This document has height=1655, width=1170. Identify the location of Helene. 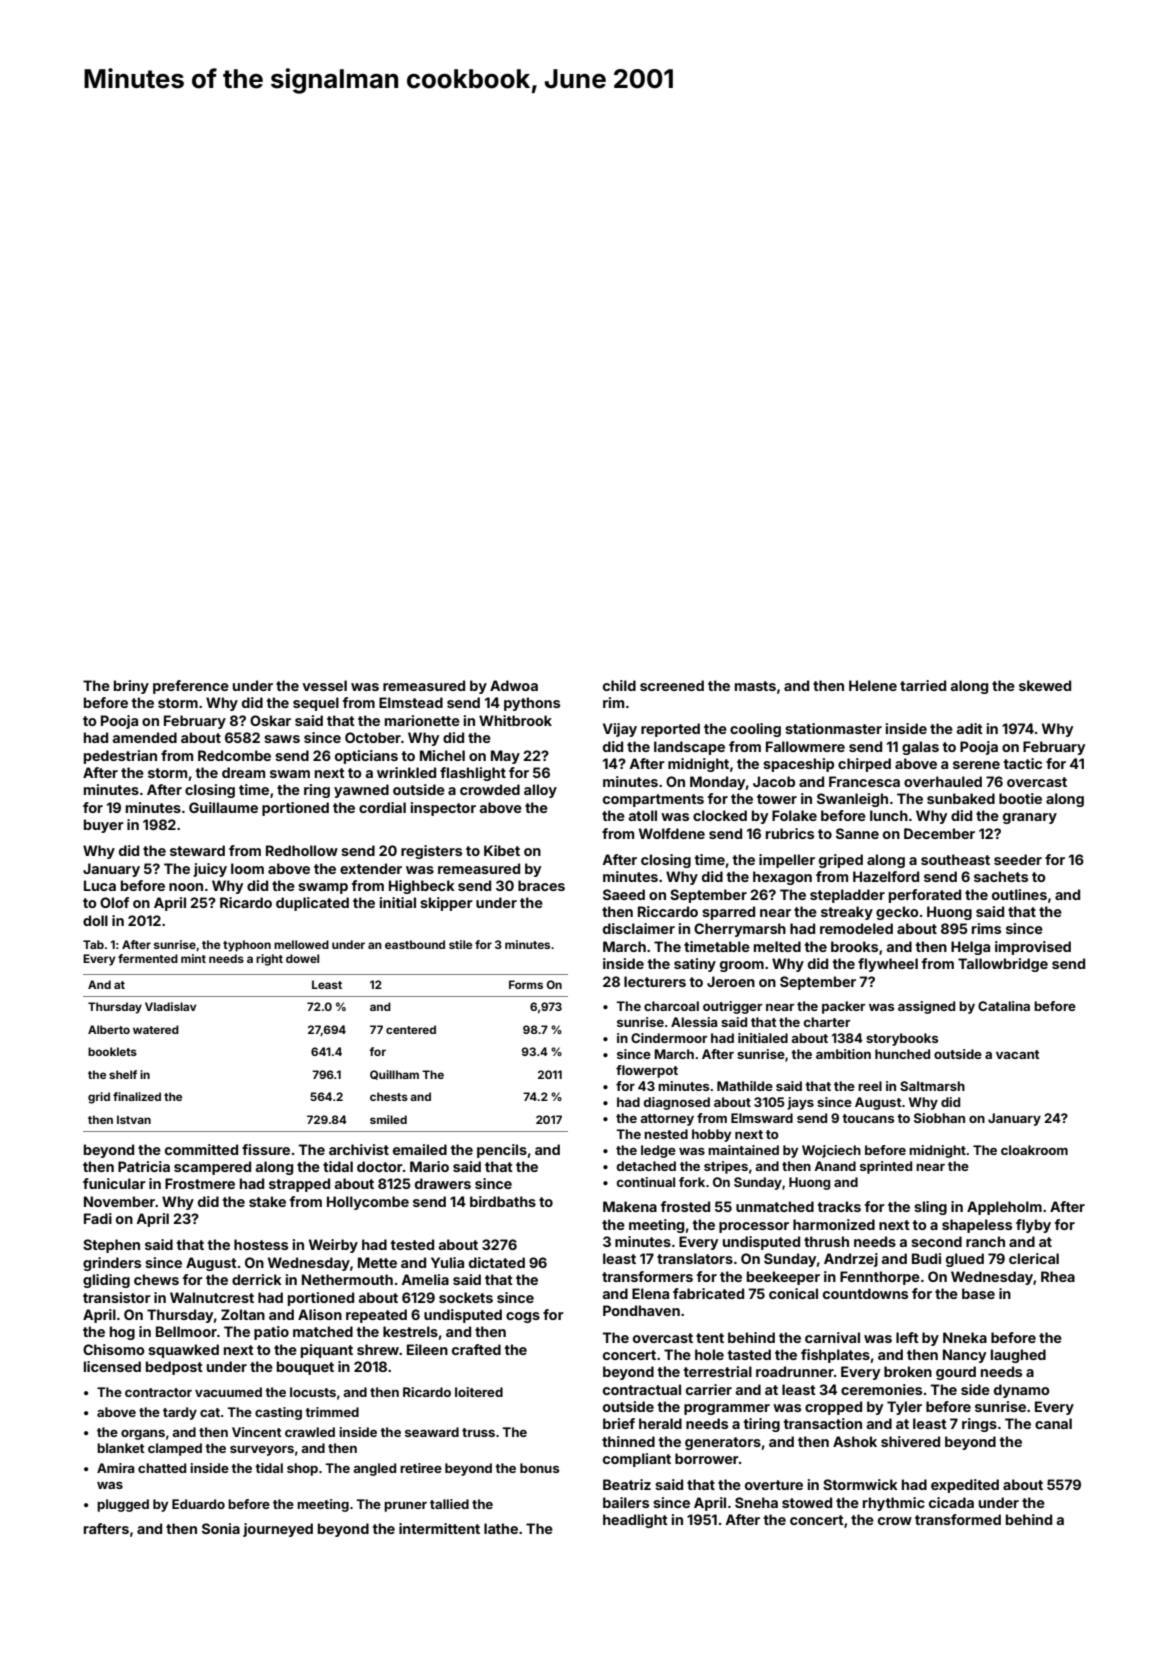
(873, 685).
